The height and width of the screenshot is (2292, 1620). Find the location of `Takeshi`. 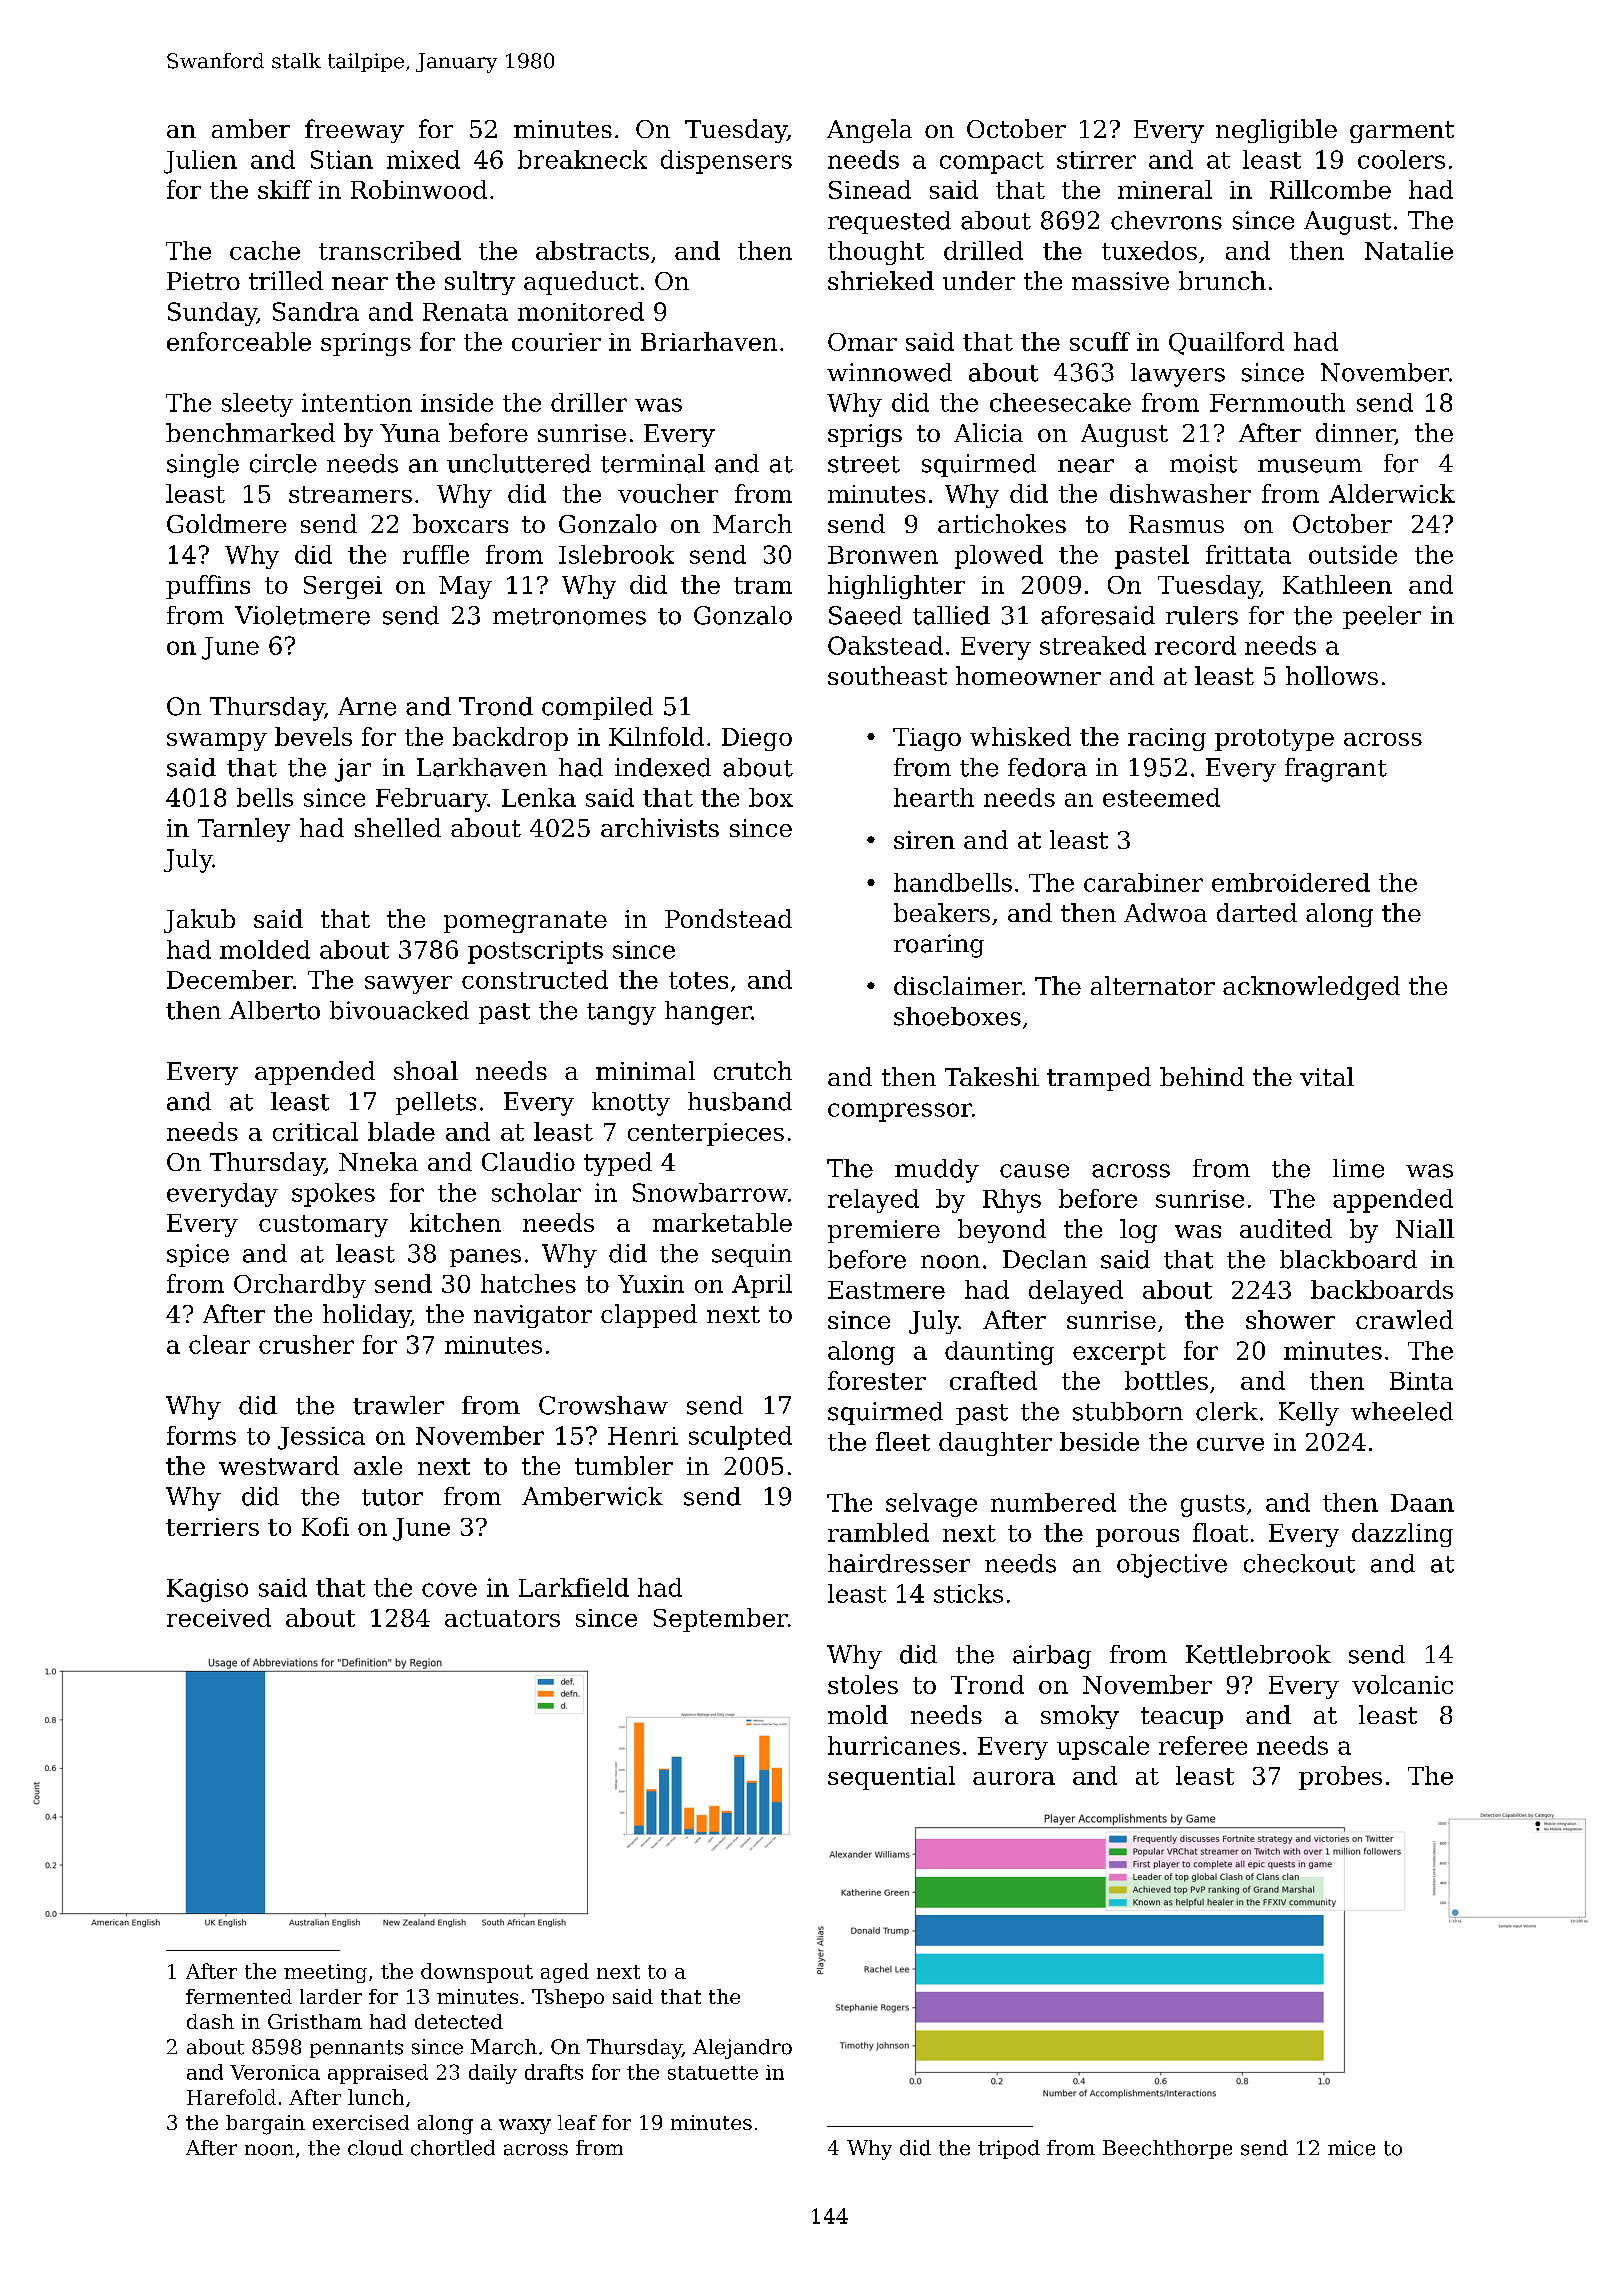

Takeshi is located at coordinates (992, 1076).
